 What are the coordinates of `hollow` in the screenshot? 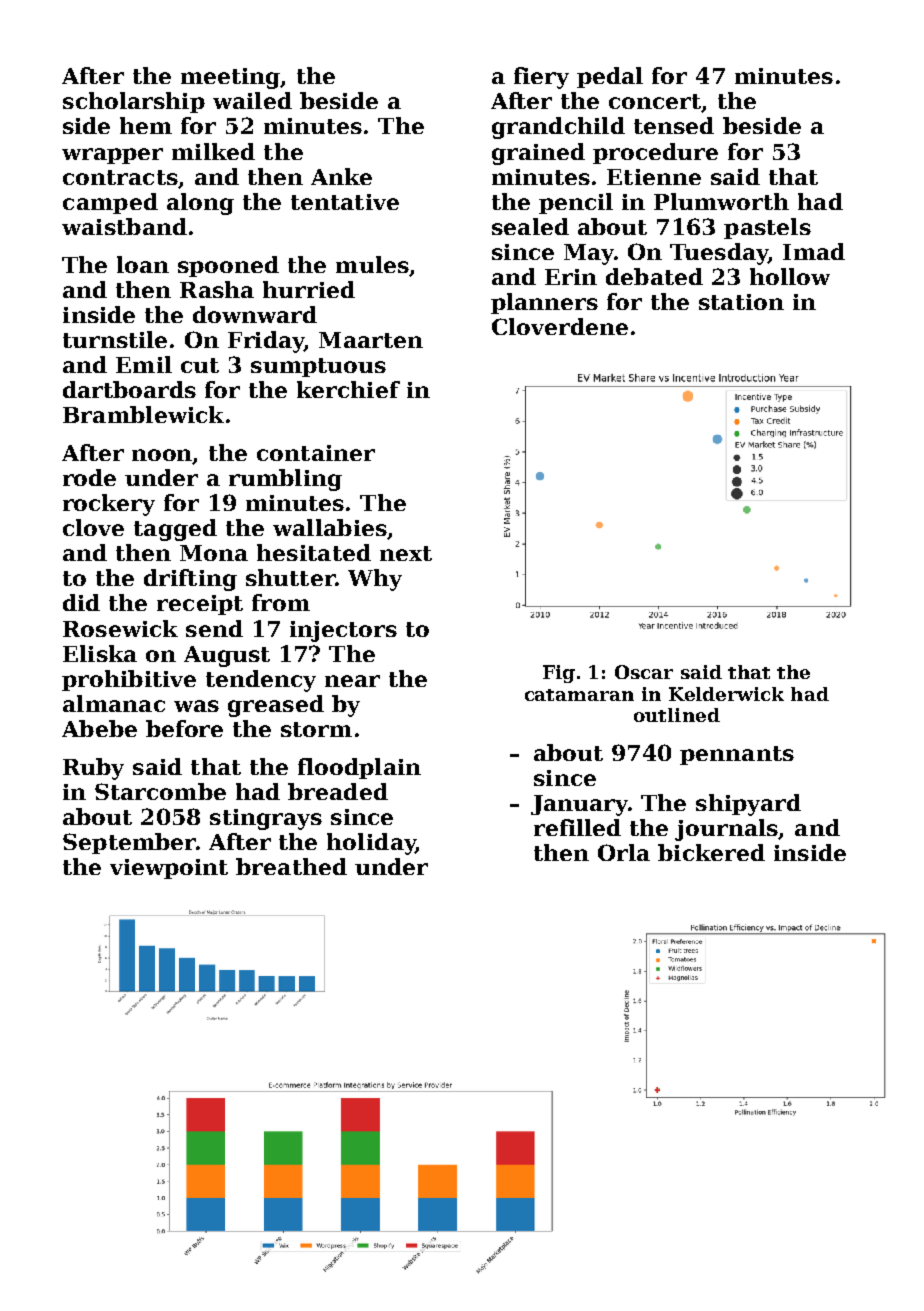 It's located at (790, 276).
